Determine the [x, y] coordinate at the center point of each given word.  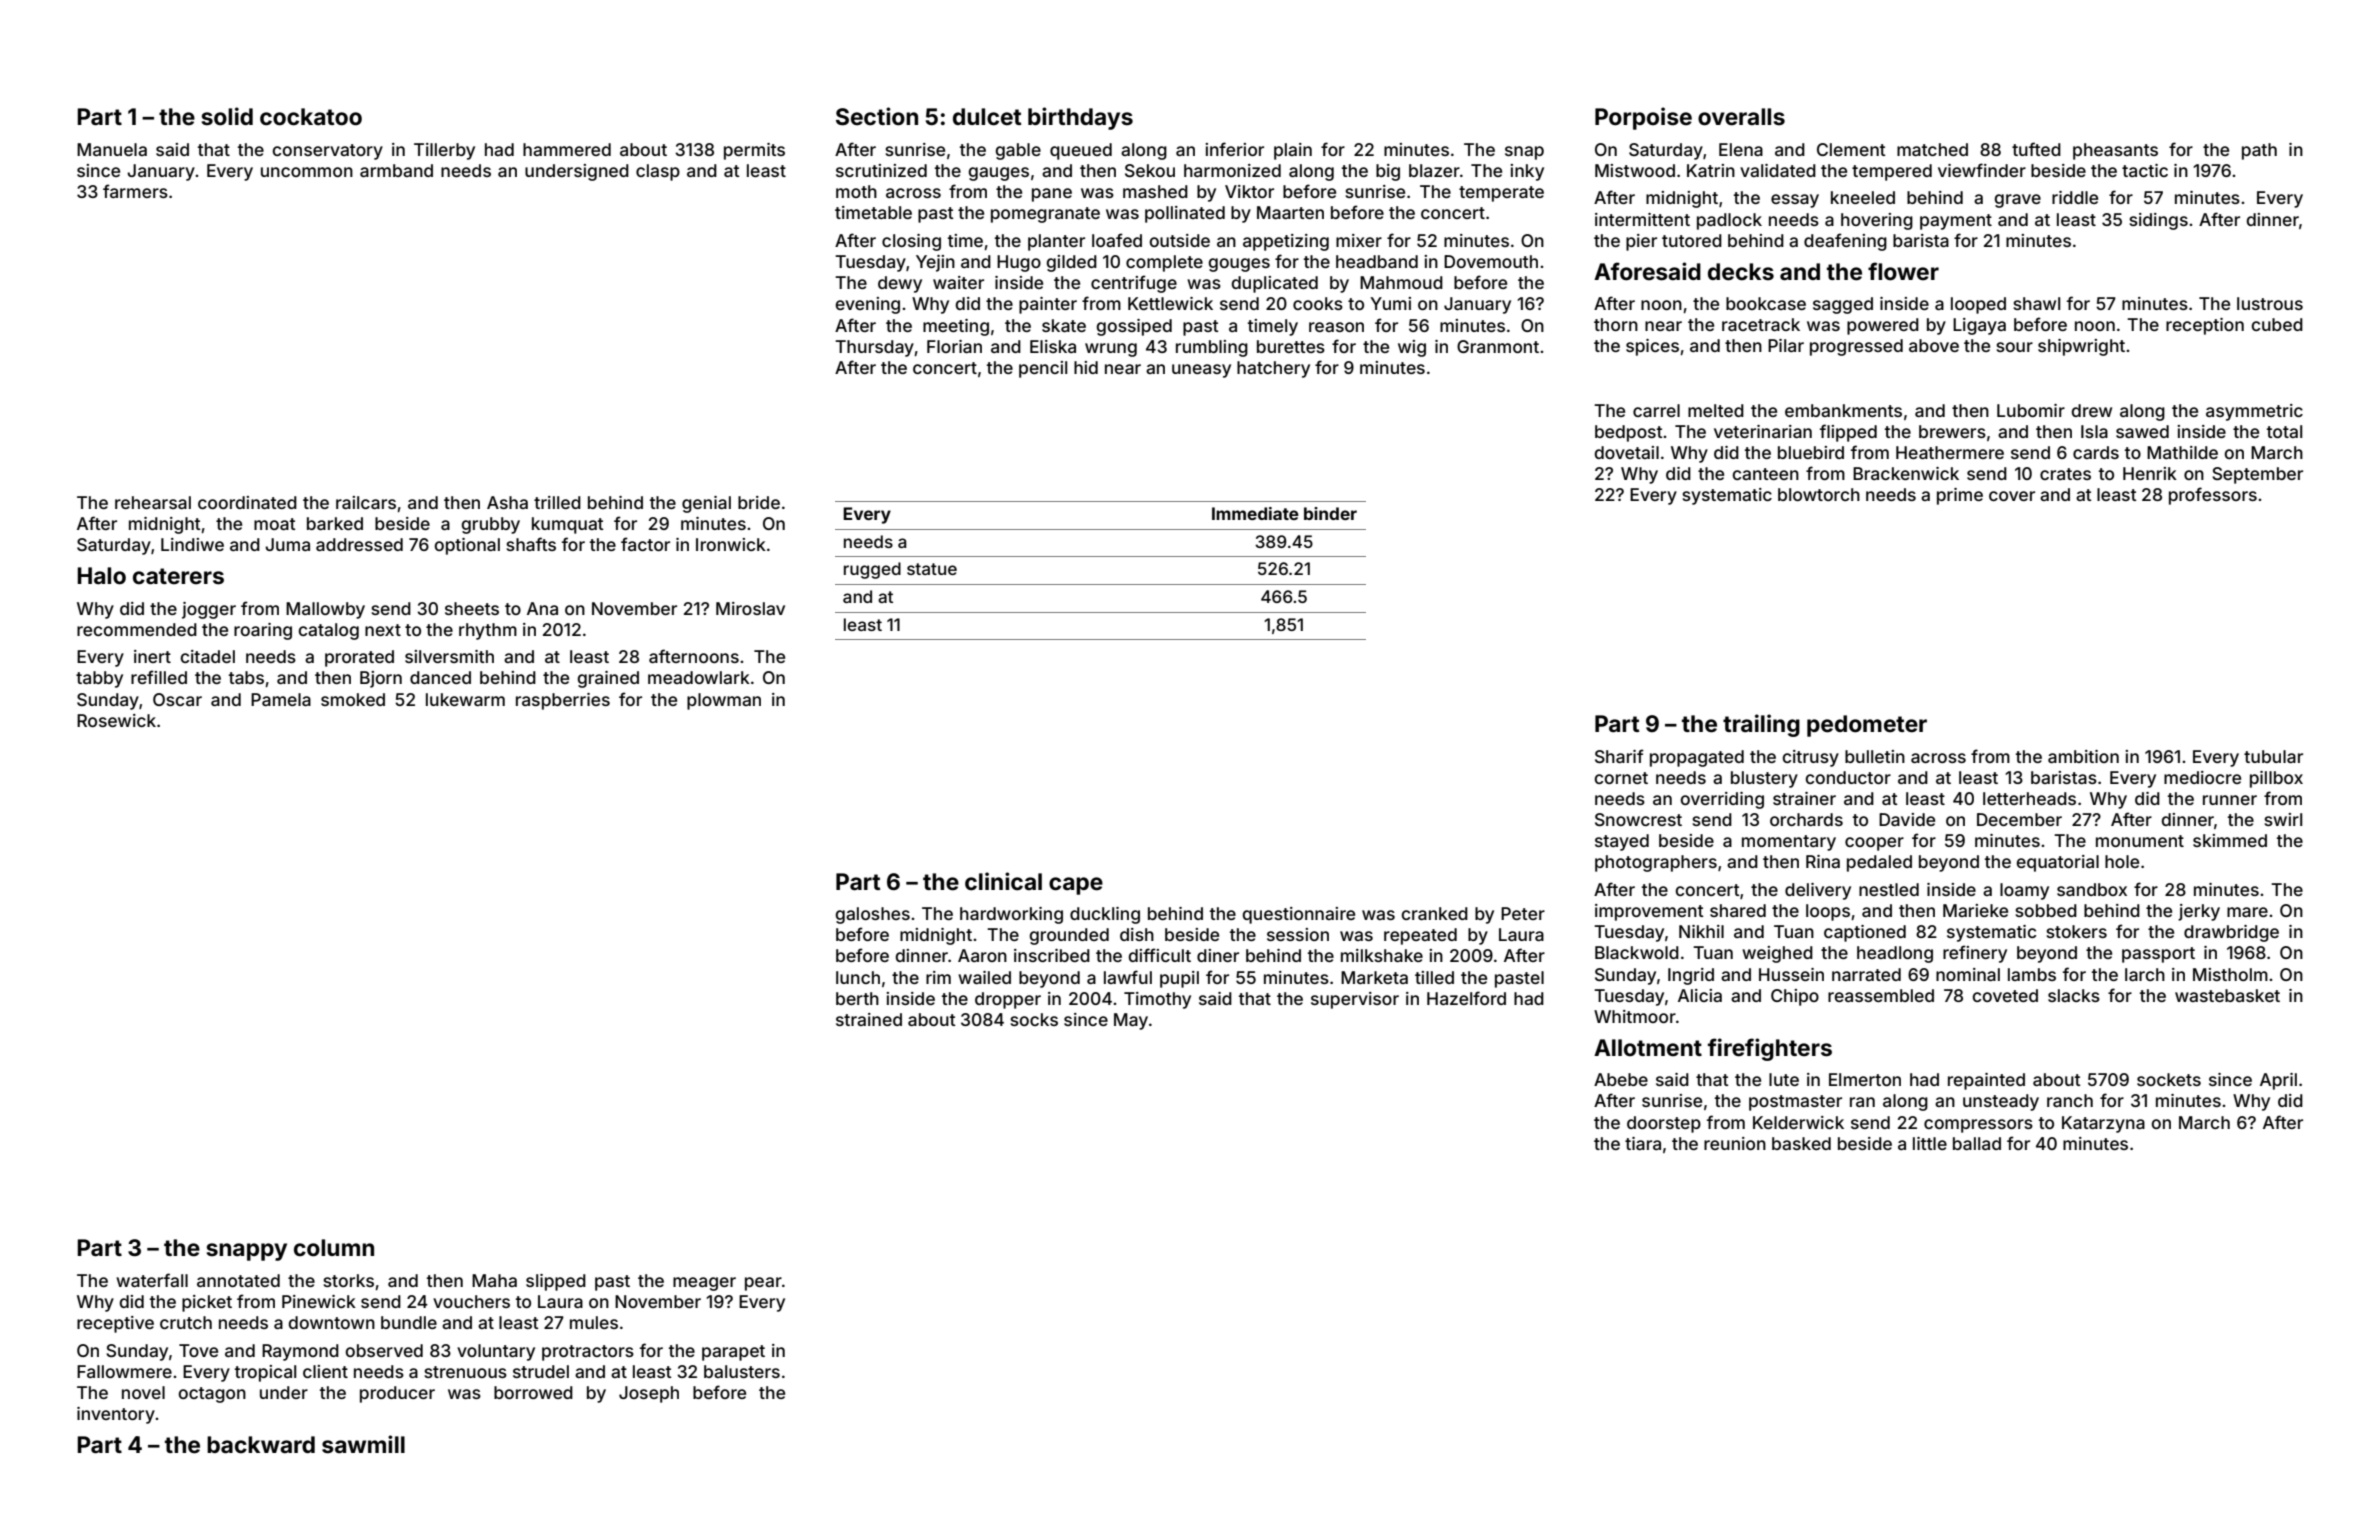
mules [594, 1322]
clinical [1003, 881]
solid [227, 116]
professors [2213, 496]
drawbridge [2231, 933]
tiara [1643, 1143]
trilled [557, 502]
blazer [1434, 170]
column [334, 1248]
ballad [1977, 1143]
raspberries [563, 701]
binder [1330, 513]
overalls [1741, 117]
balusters [742, 1371]
